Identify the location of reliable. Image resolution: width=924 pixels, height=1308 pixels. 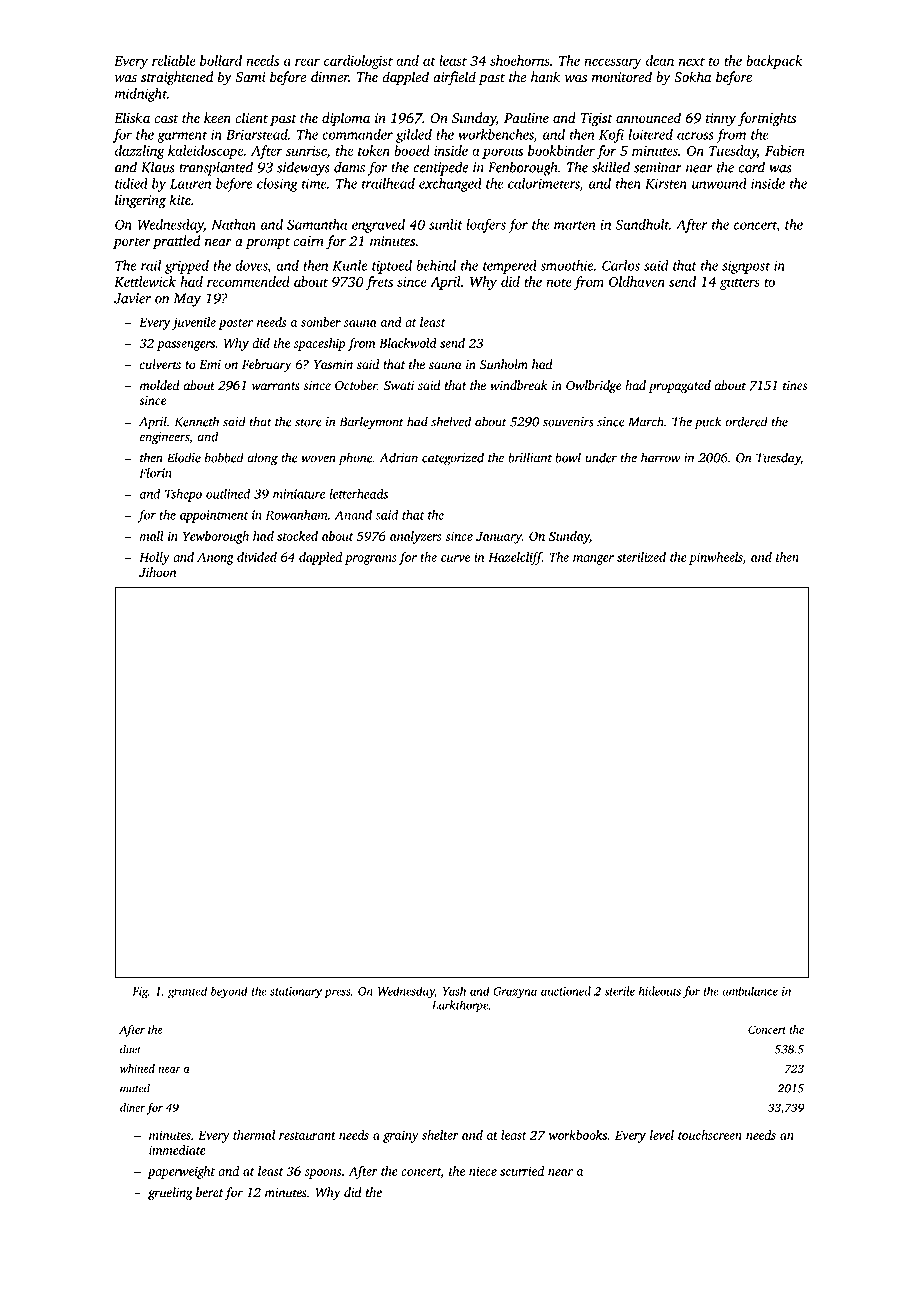
(174, 60).
